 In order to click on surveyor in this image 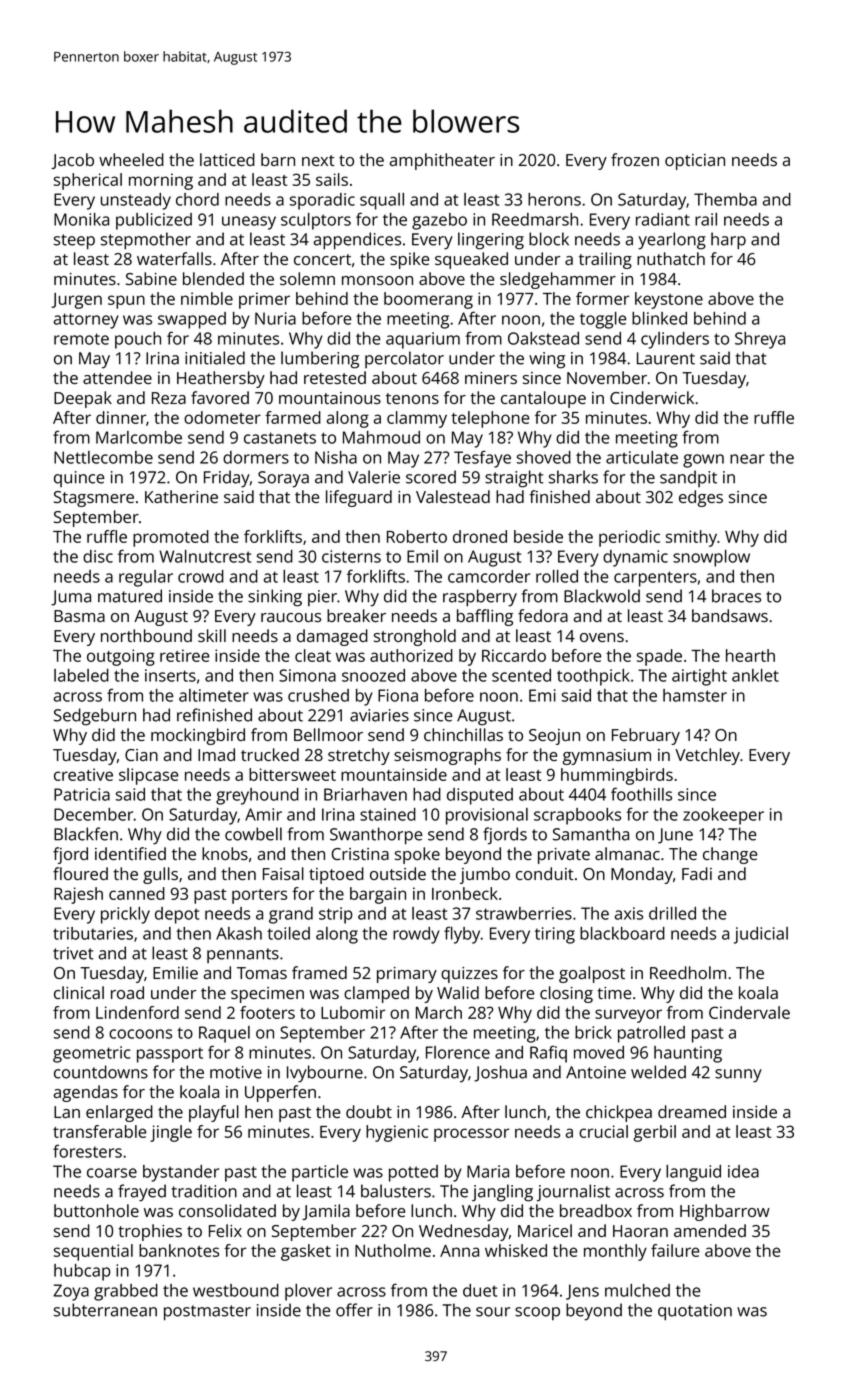, I will do `click(628, 1016)`.
